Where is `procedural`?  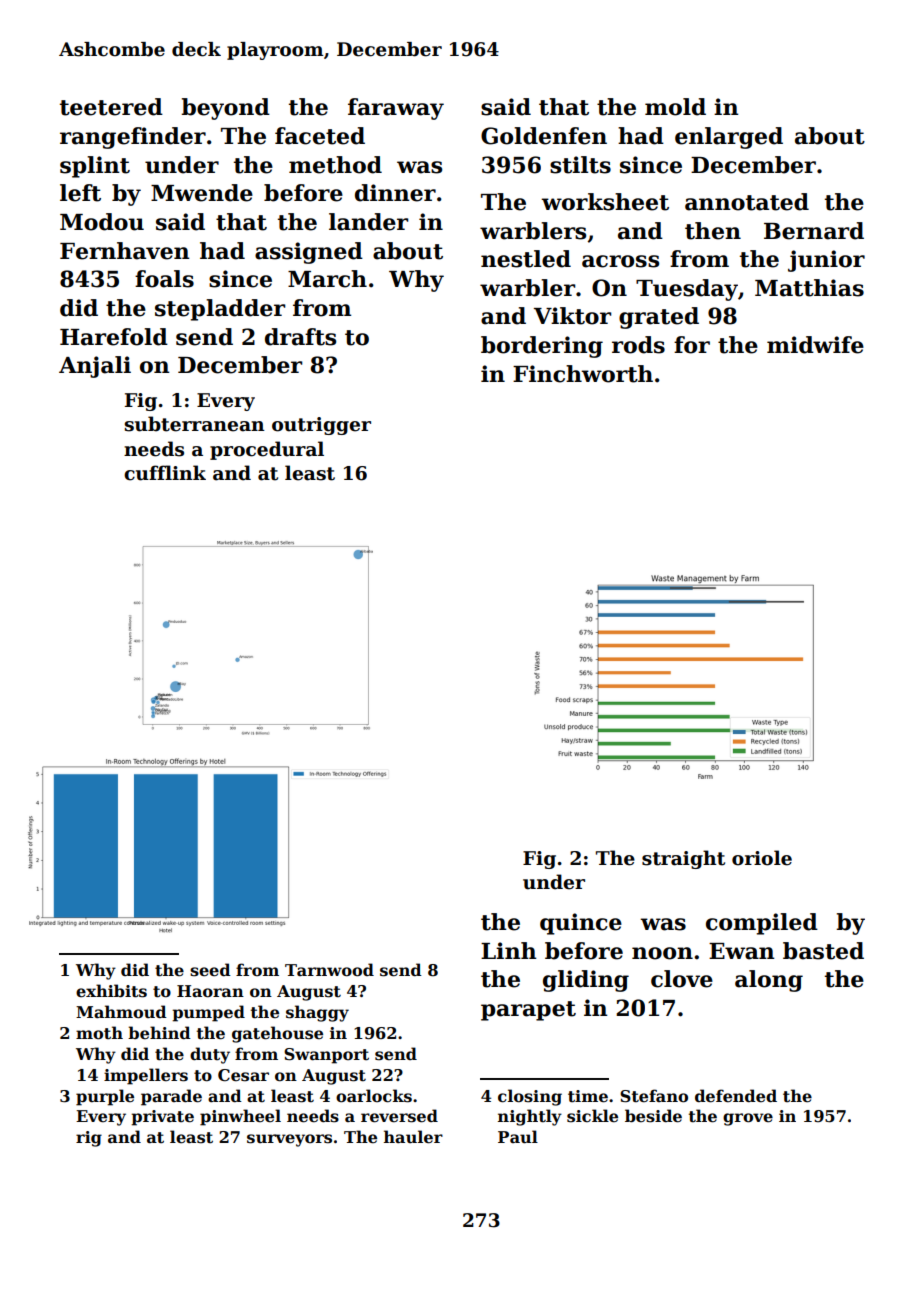
procedural is located at coordinates (267, 450).
